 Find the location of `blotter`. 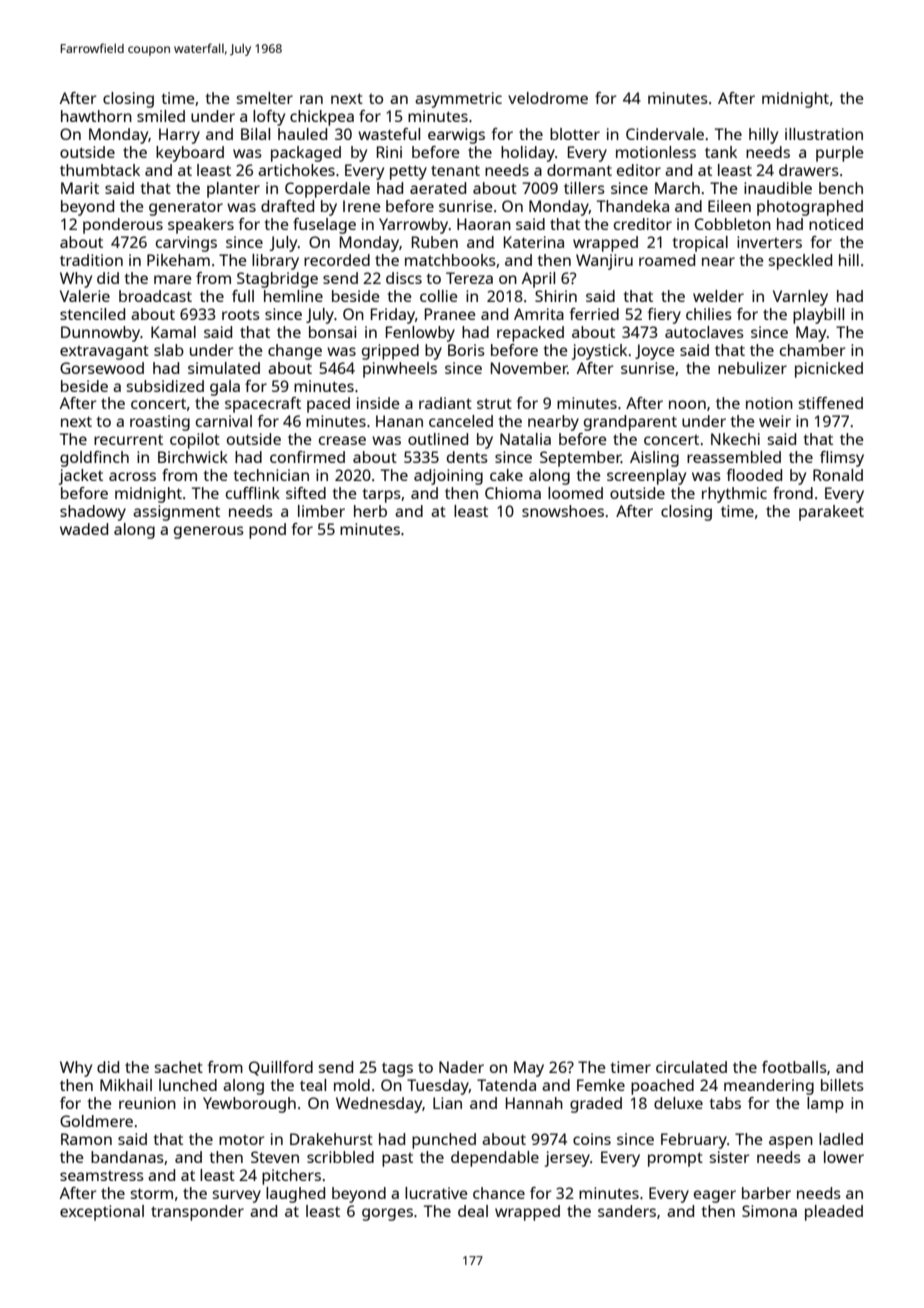

blotter is located at coordinates (575, 134).
